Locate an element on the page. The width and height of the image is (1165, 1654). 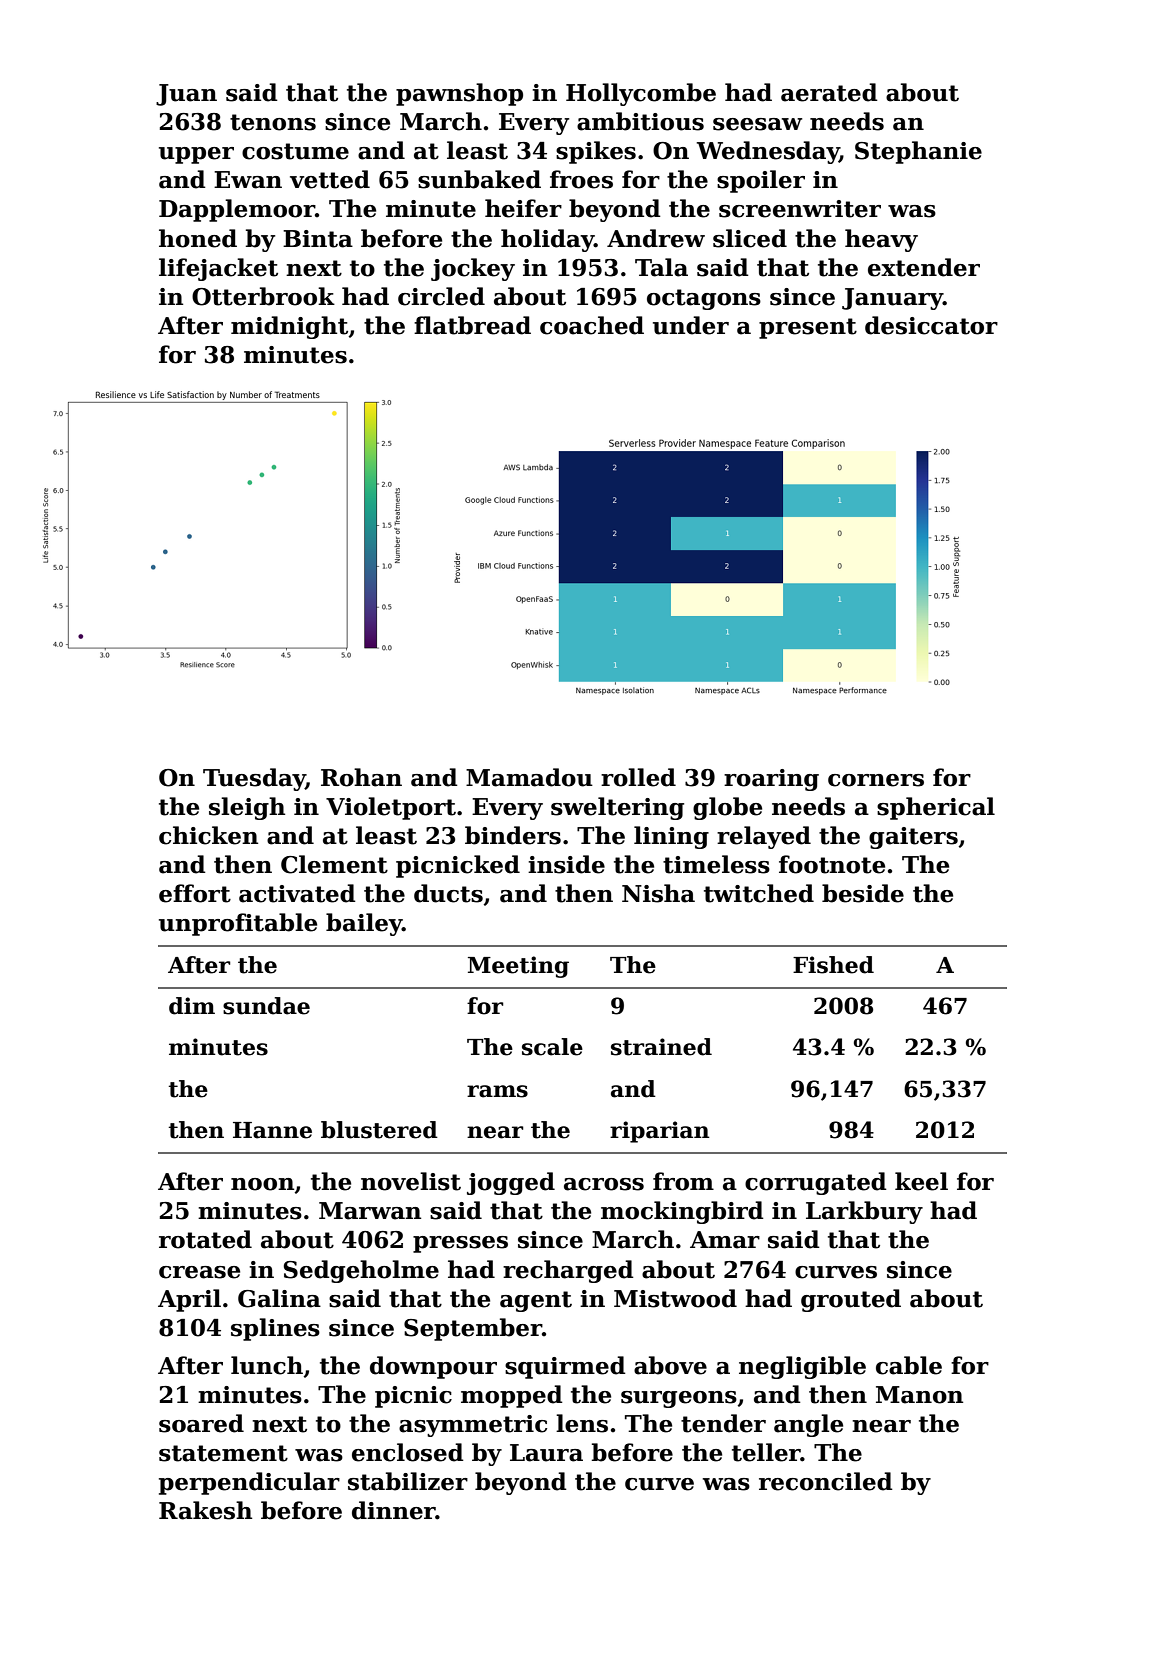
aerated is located at coordinates (829, 92).
